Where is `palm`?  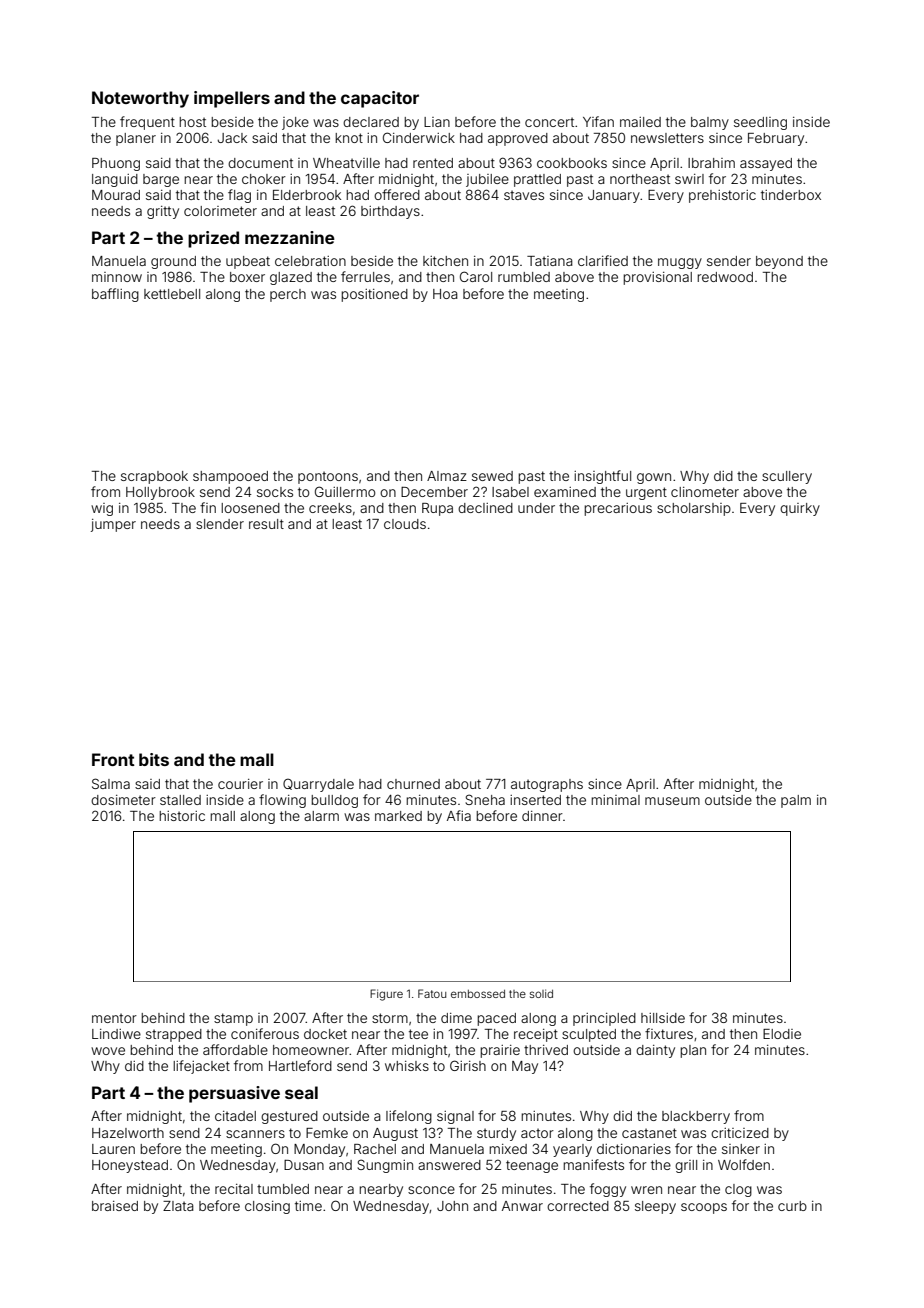
palm is located at coordinates (796, 801).
